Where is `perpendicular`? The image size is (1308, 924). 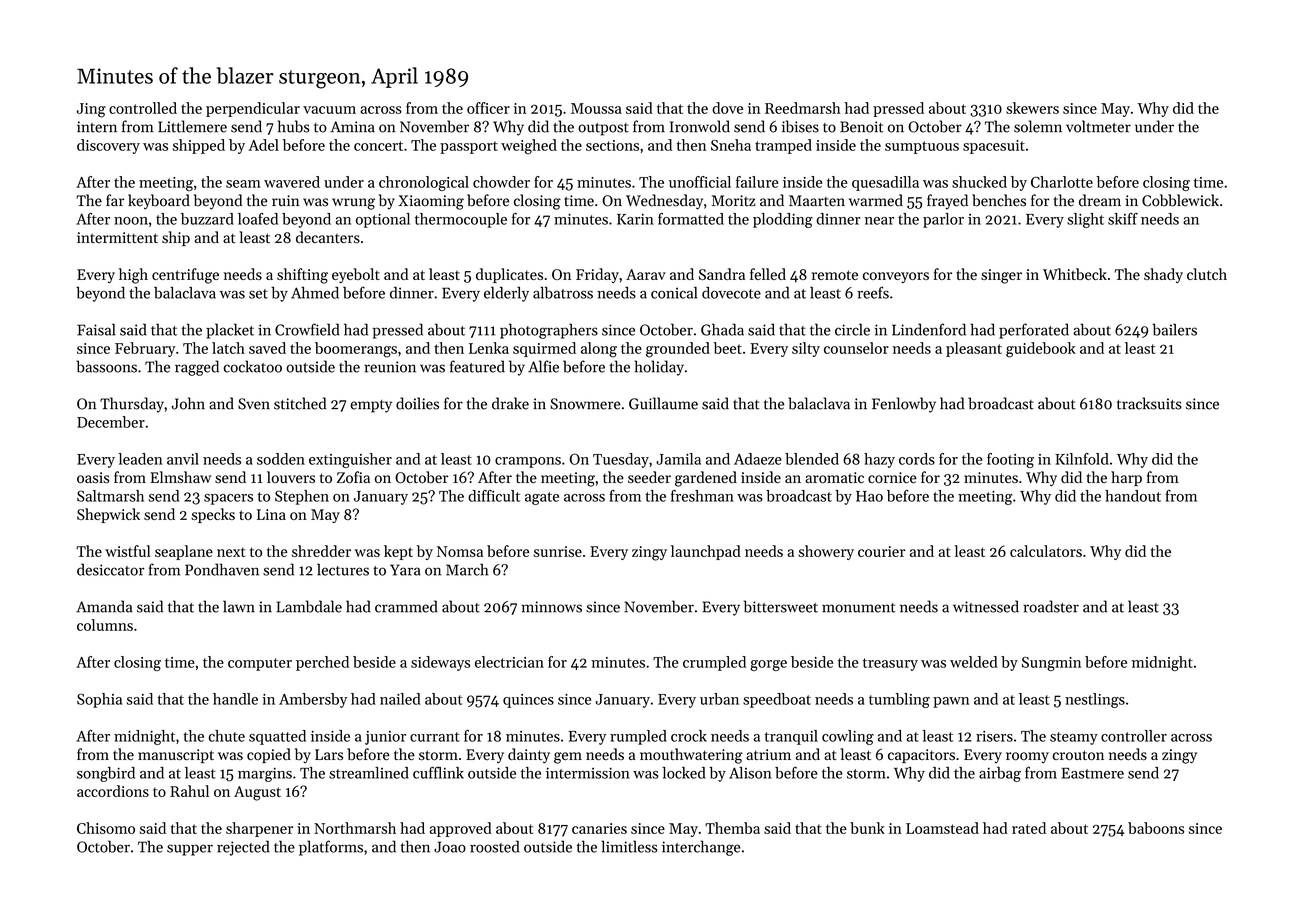 perpendicular is located at coordinates (253, 109).
